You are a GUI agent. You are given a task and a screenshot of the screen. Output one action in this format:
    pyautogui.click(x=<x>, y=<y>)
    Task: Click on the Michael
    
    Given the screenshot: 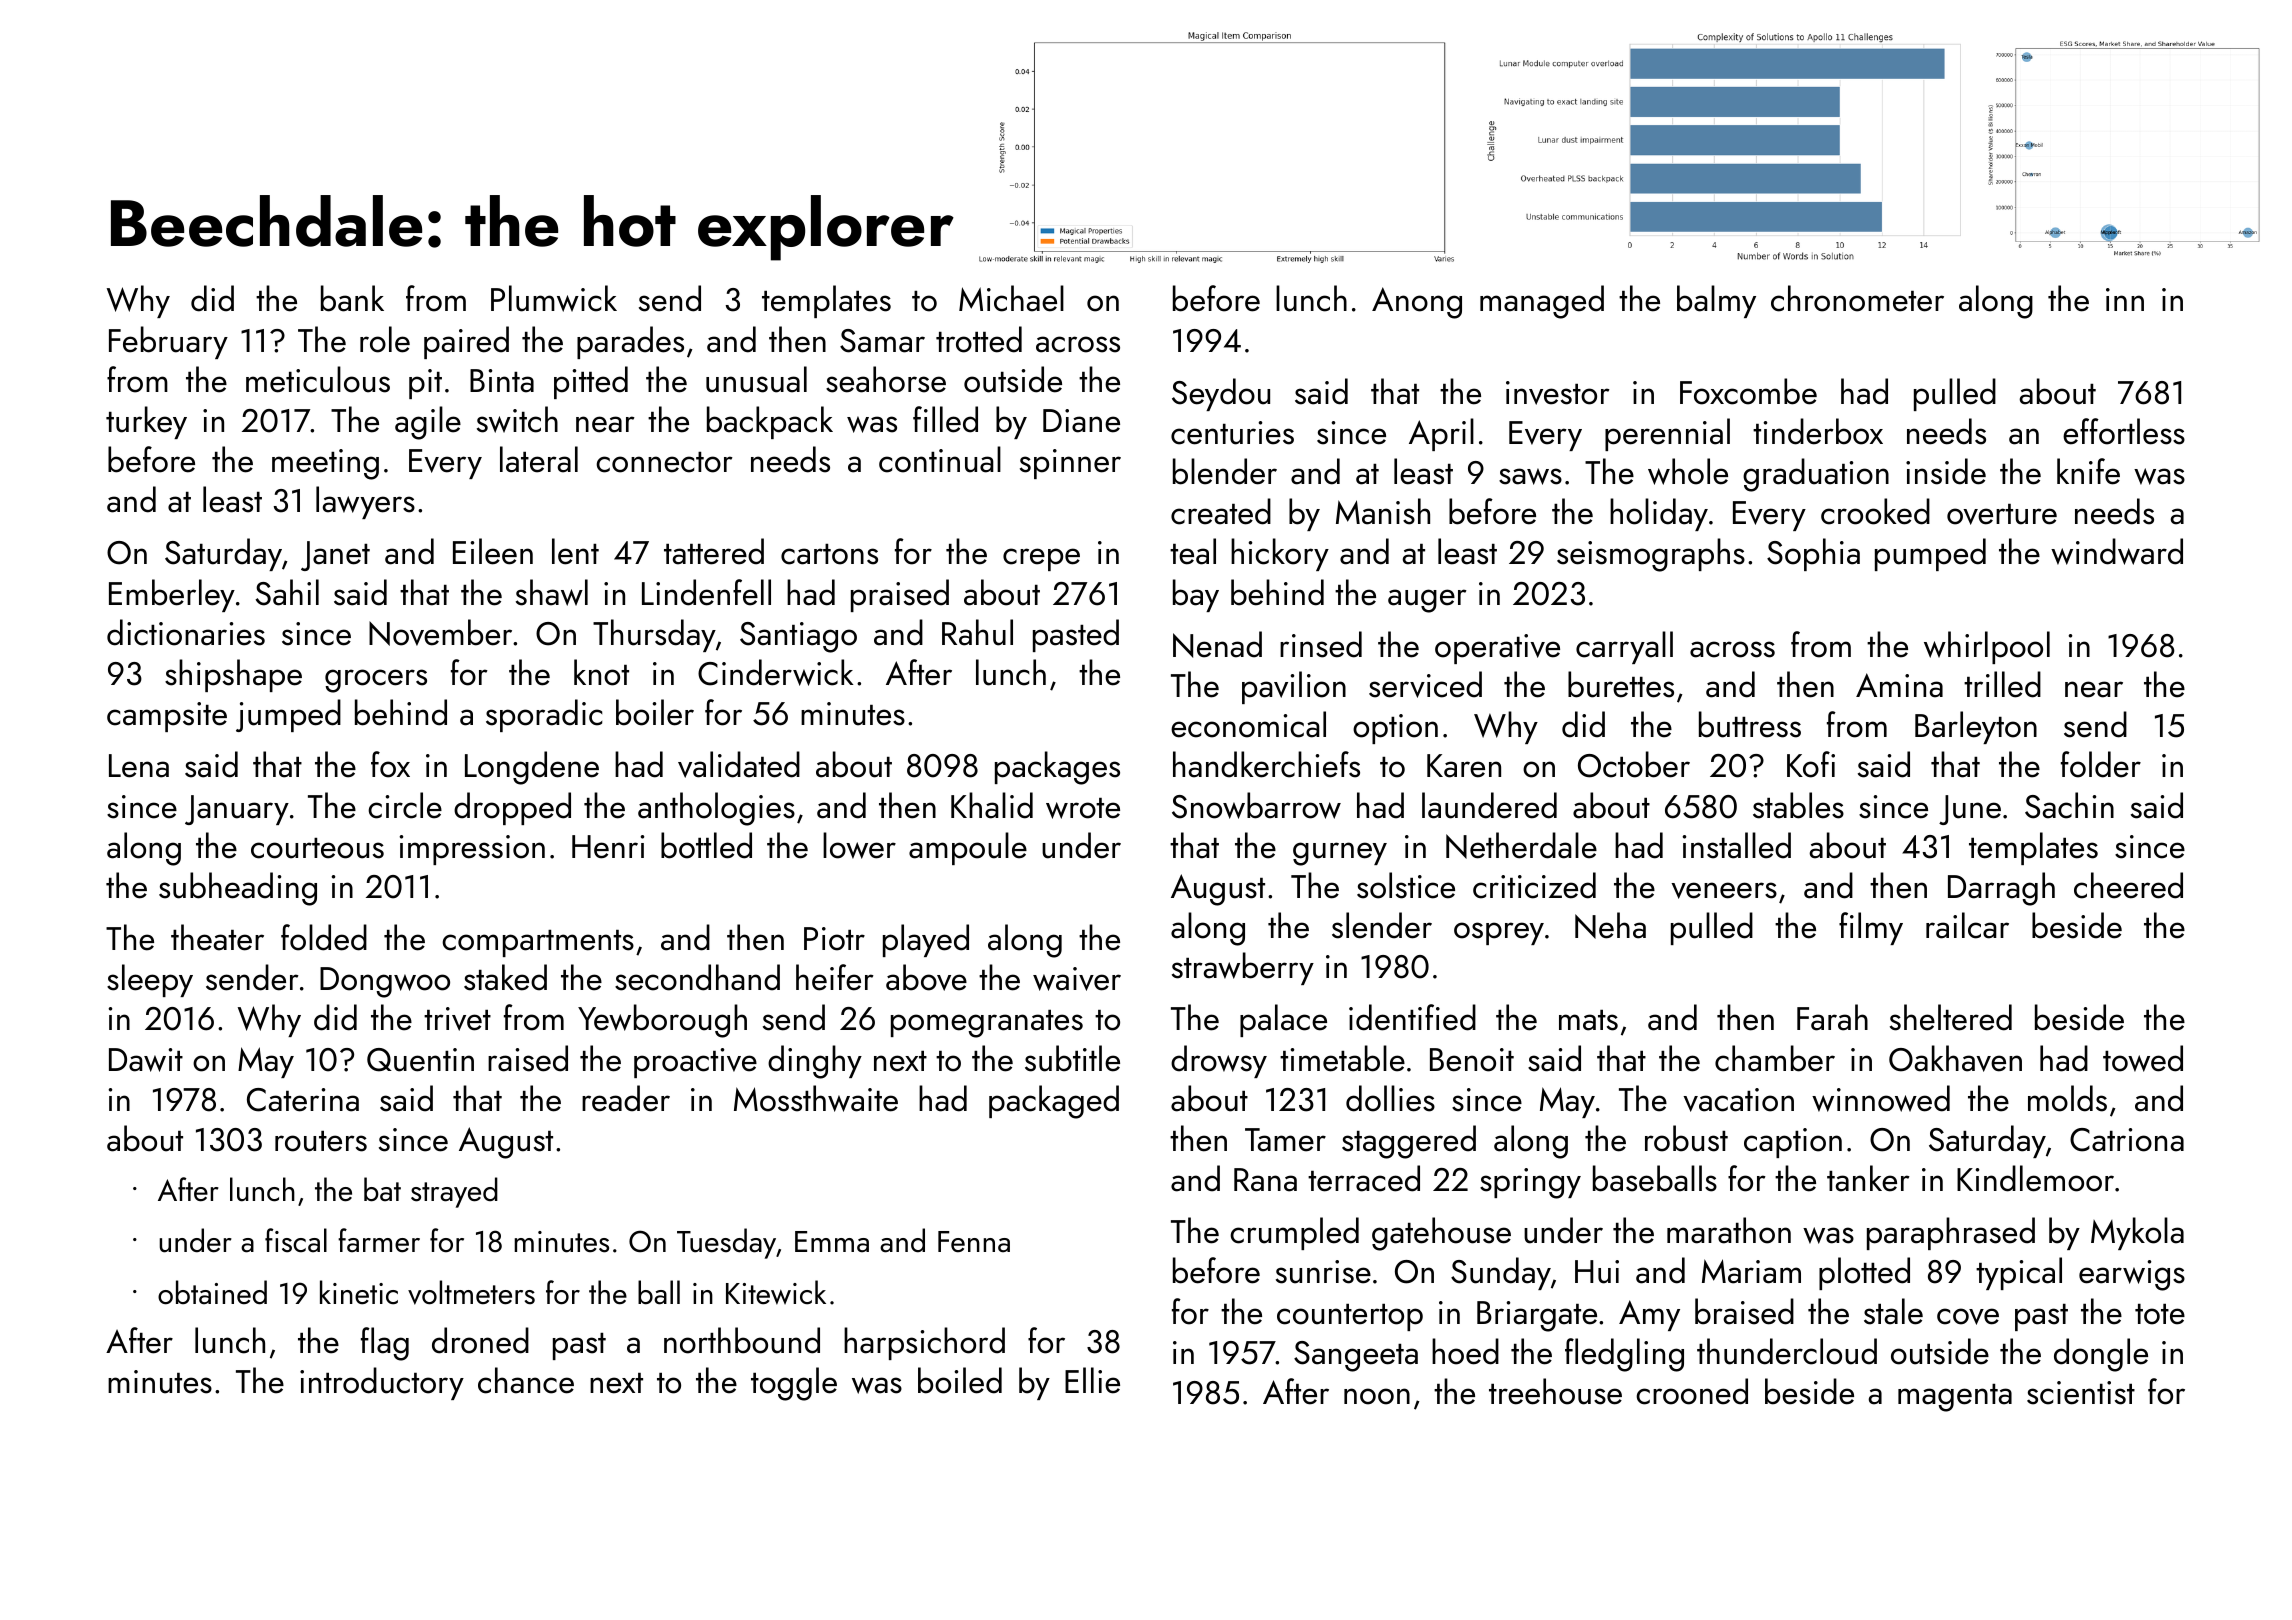 What is the action you would take?
    pyautogui.click(x=1011, y=298)
